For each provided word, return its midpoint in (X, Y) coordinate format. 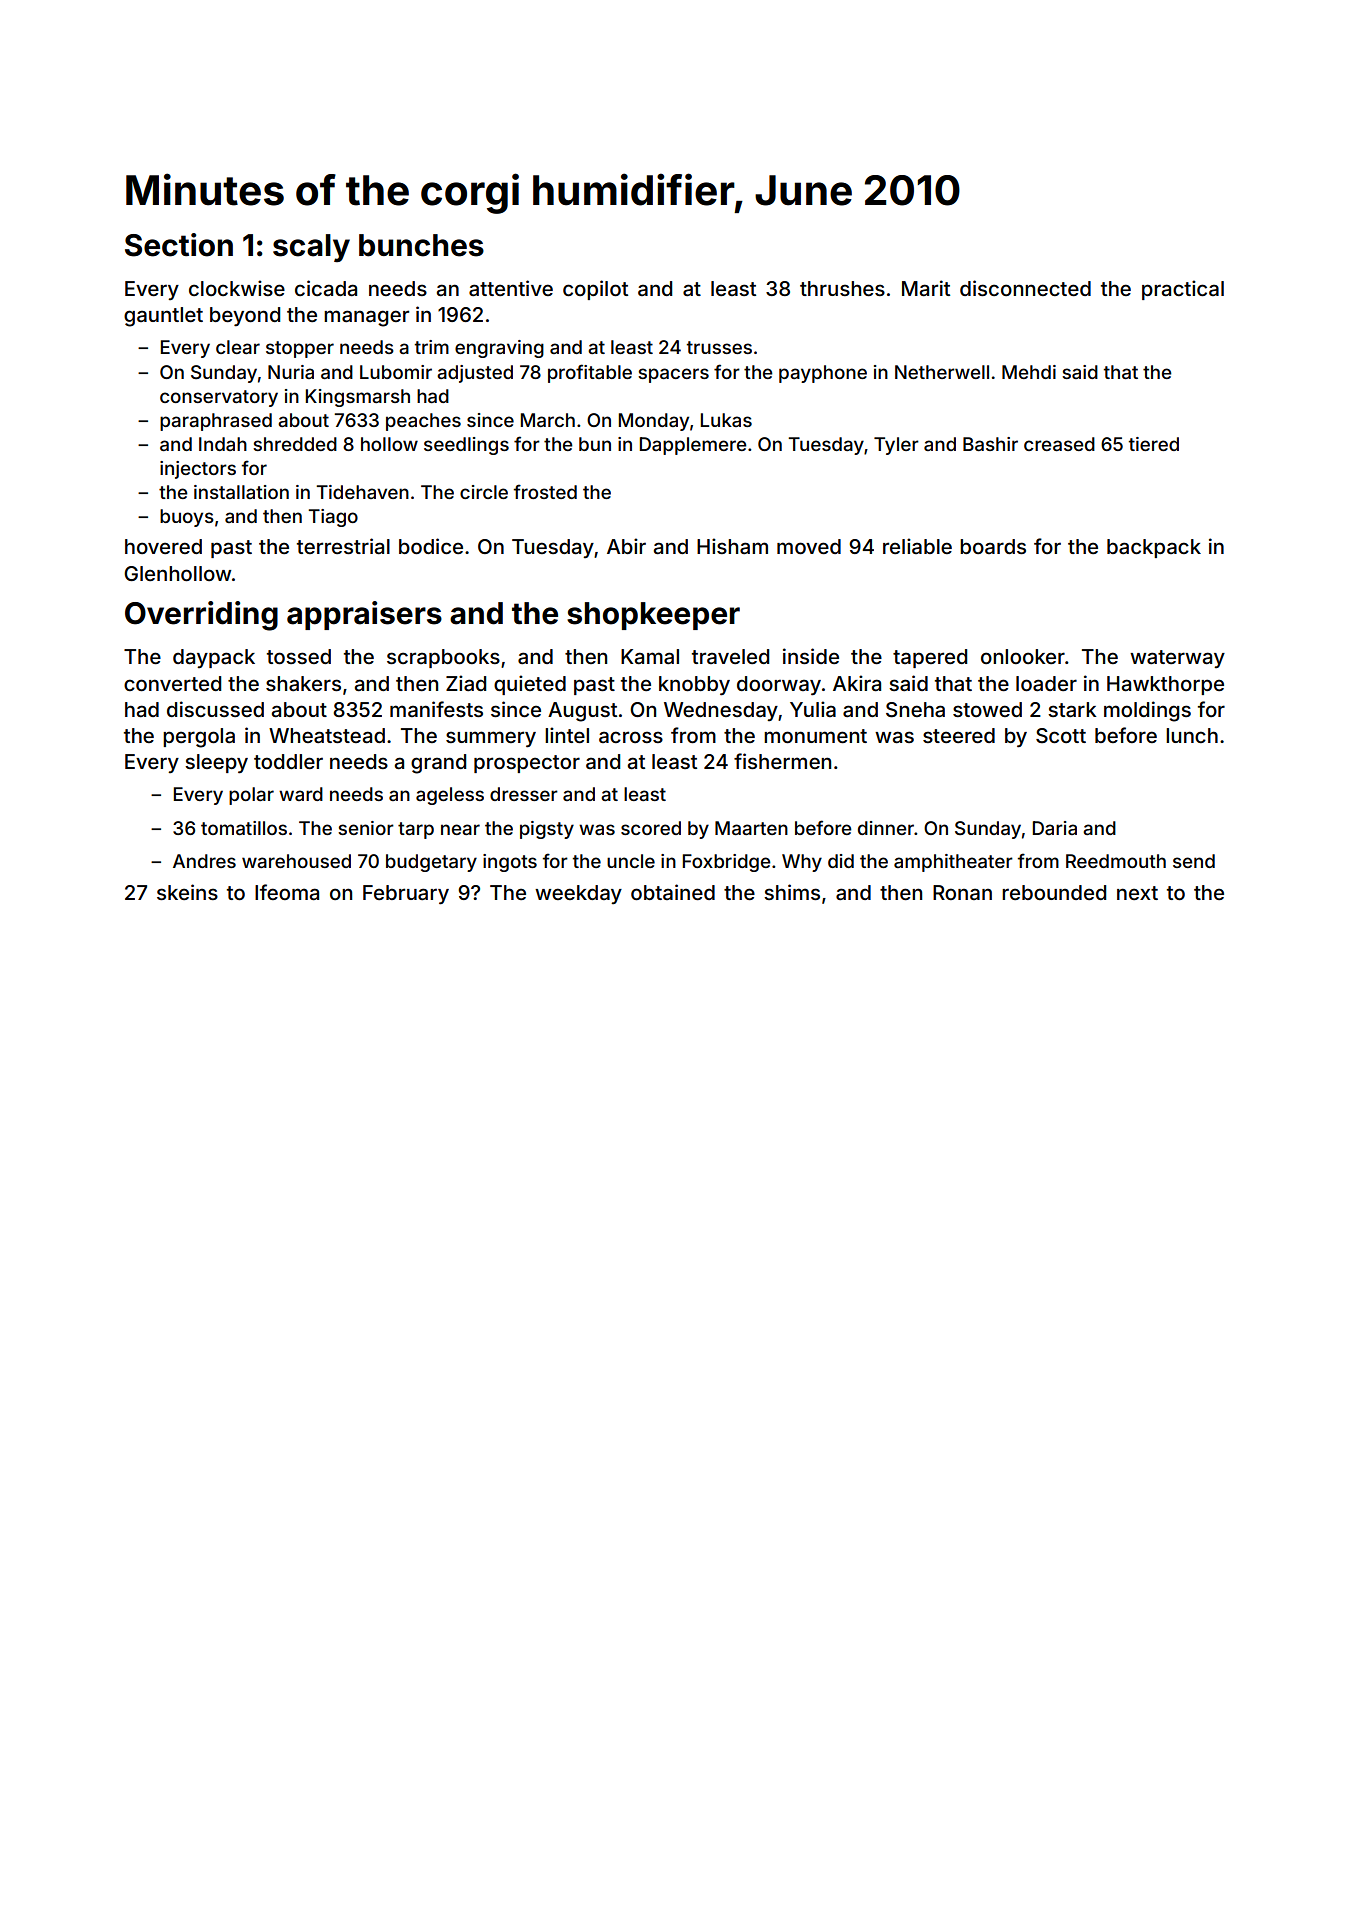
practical (1183, 290)
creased (1059, 444)
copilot (595, 290)
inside (811, 656)
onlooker (1023, 656)
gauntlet (163, 317)
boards (993, 546)
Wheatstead (327, 736)
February (406, 895)
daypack (214, 658)
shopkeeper (653, 616)
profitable (590, 373)
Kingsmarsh (358, 398)
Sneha (915, 710)
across (631, 737)
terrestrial (343, 546)
